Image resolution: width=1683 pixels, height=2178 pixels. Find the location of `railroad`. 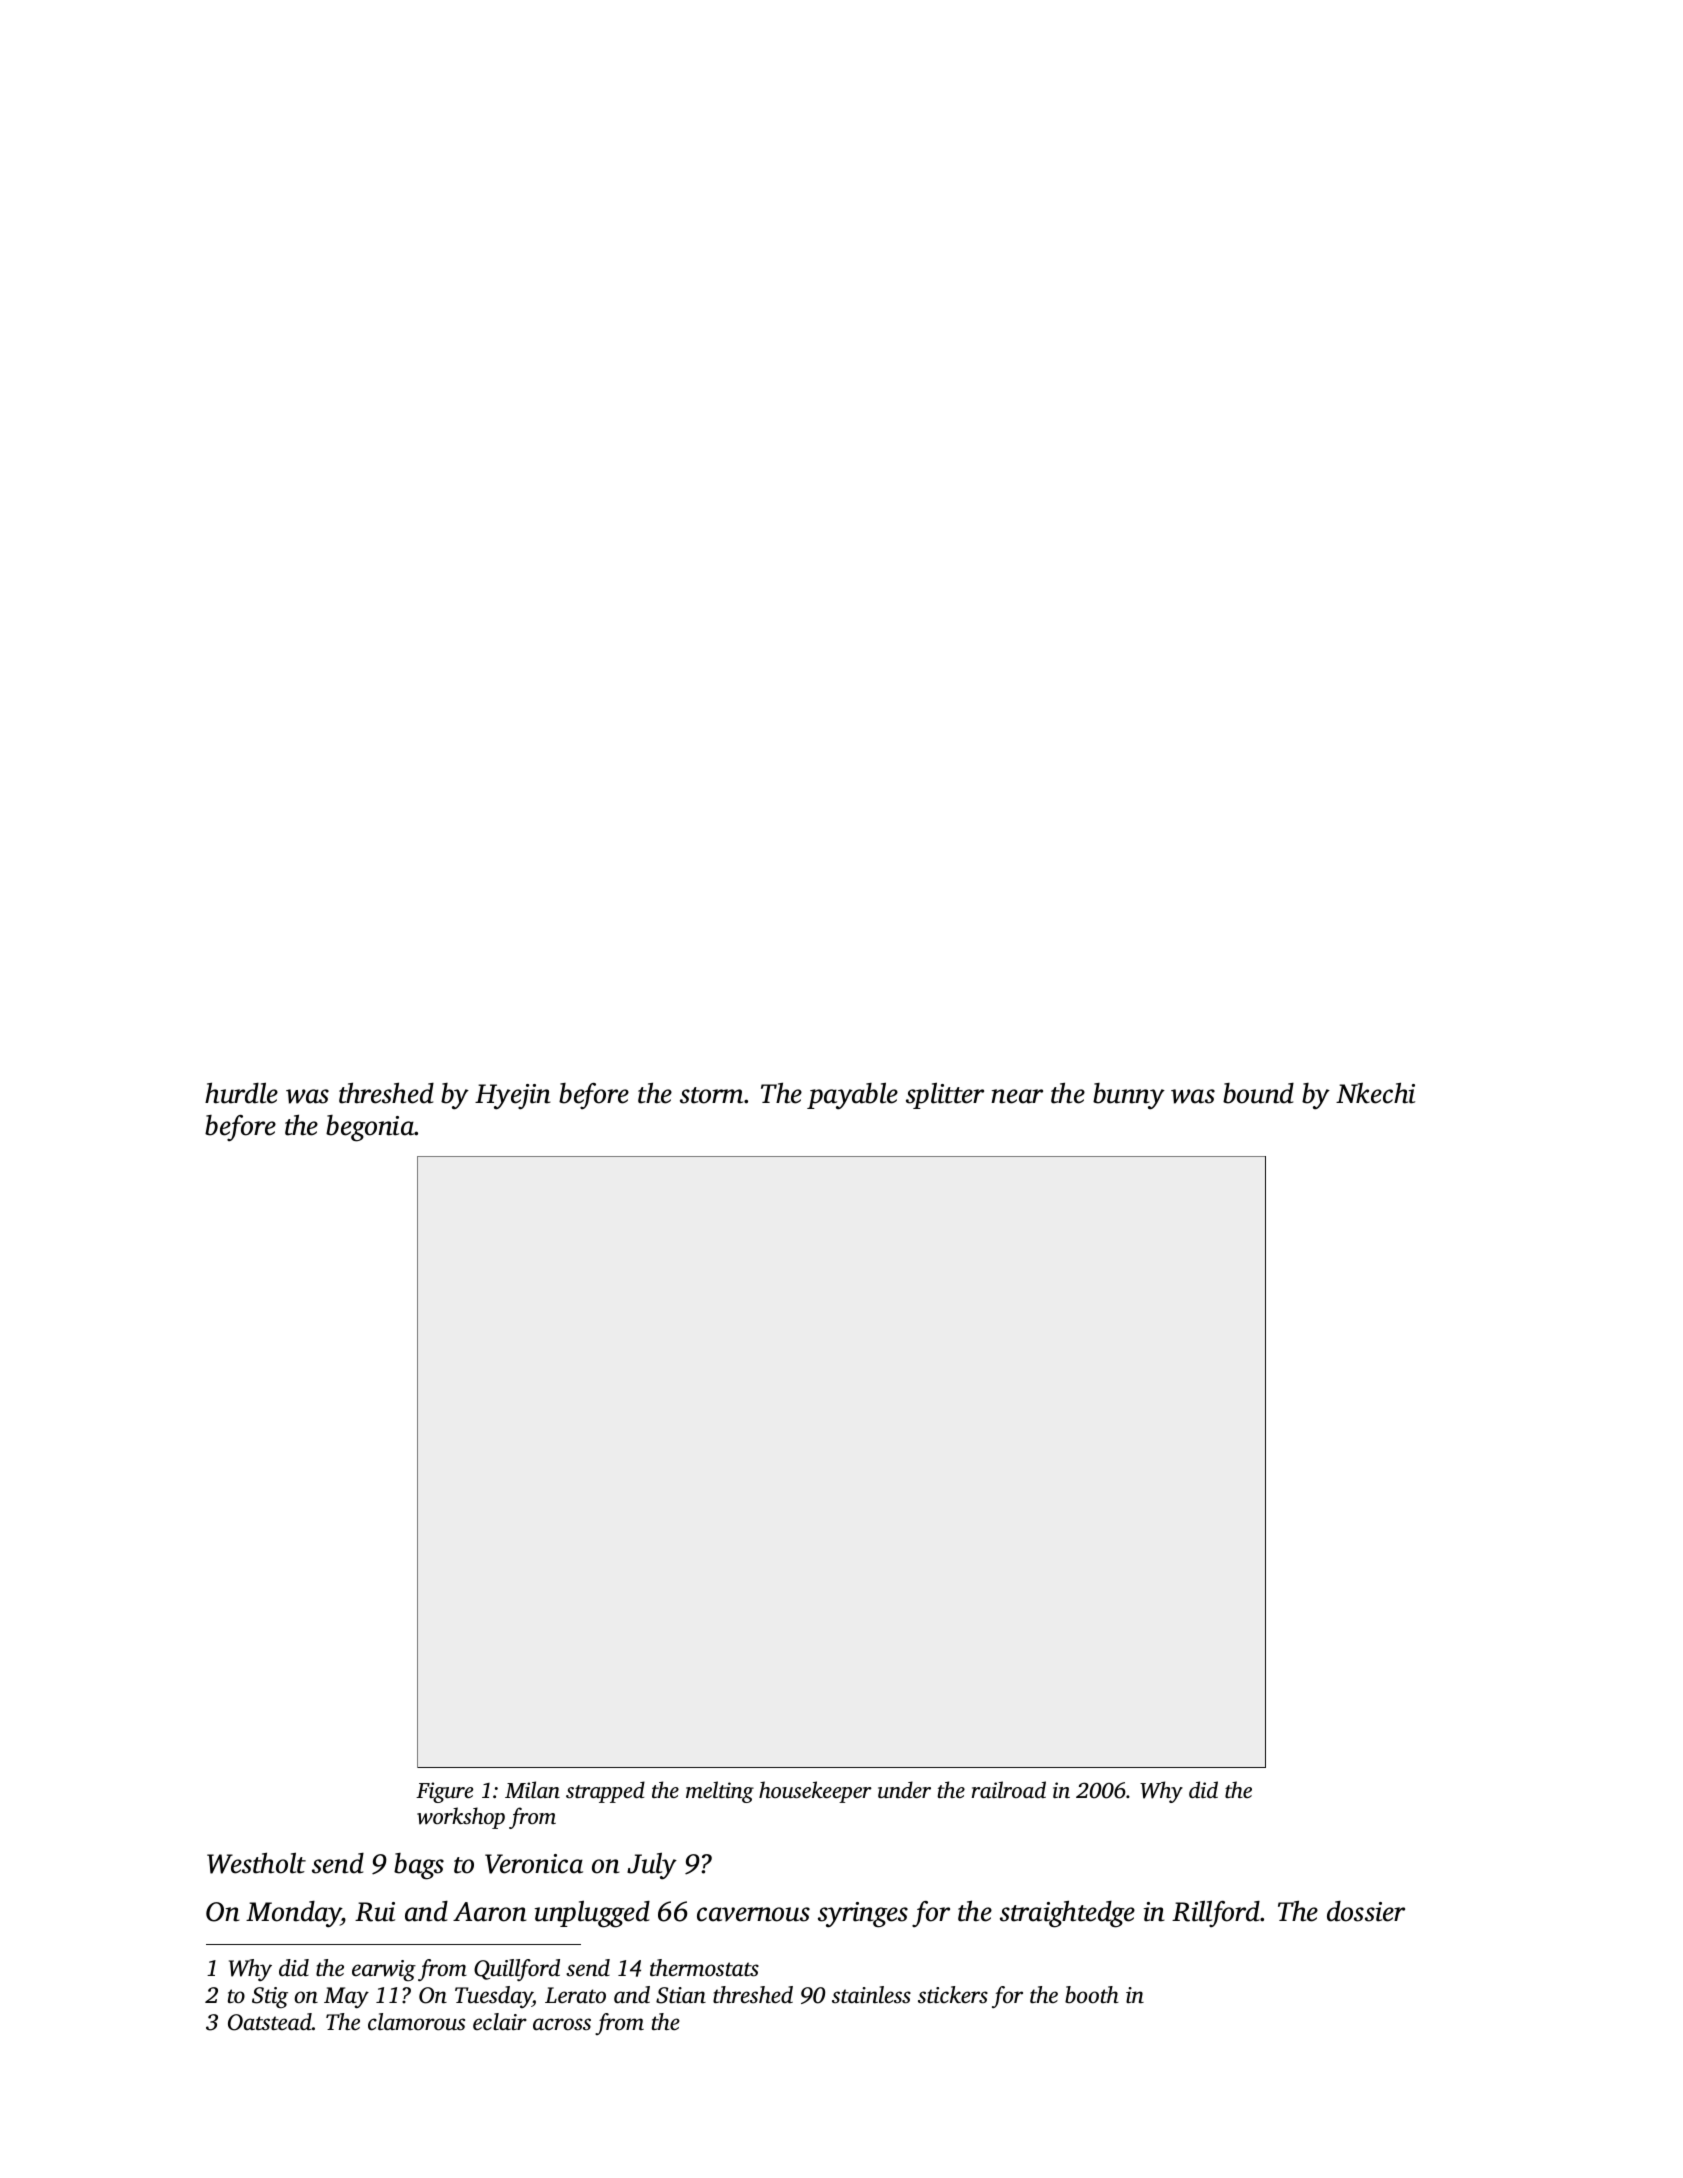

railroad is located at coordinates (1009, 1789).
